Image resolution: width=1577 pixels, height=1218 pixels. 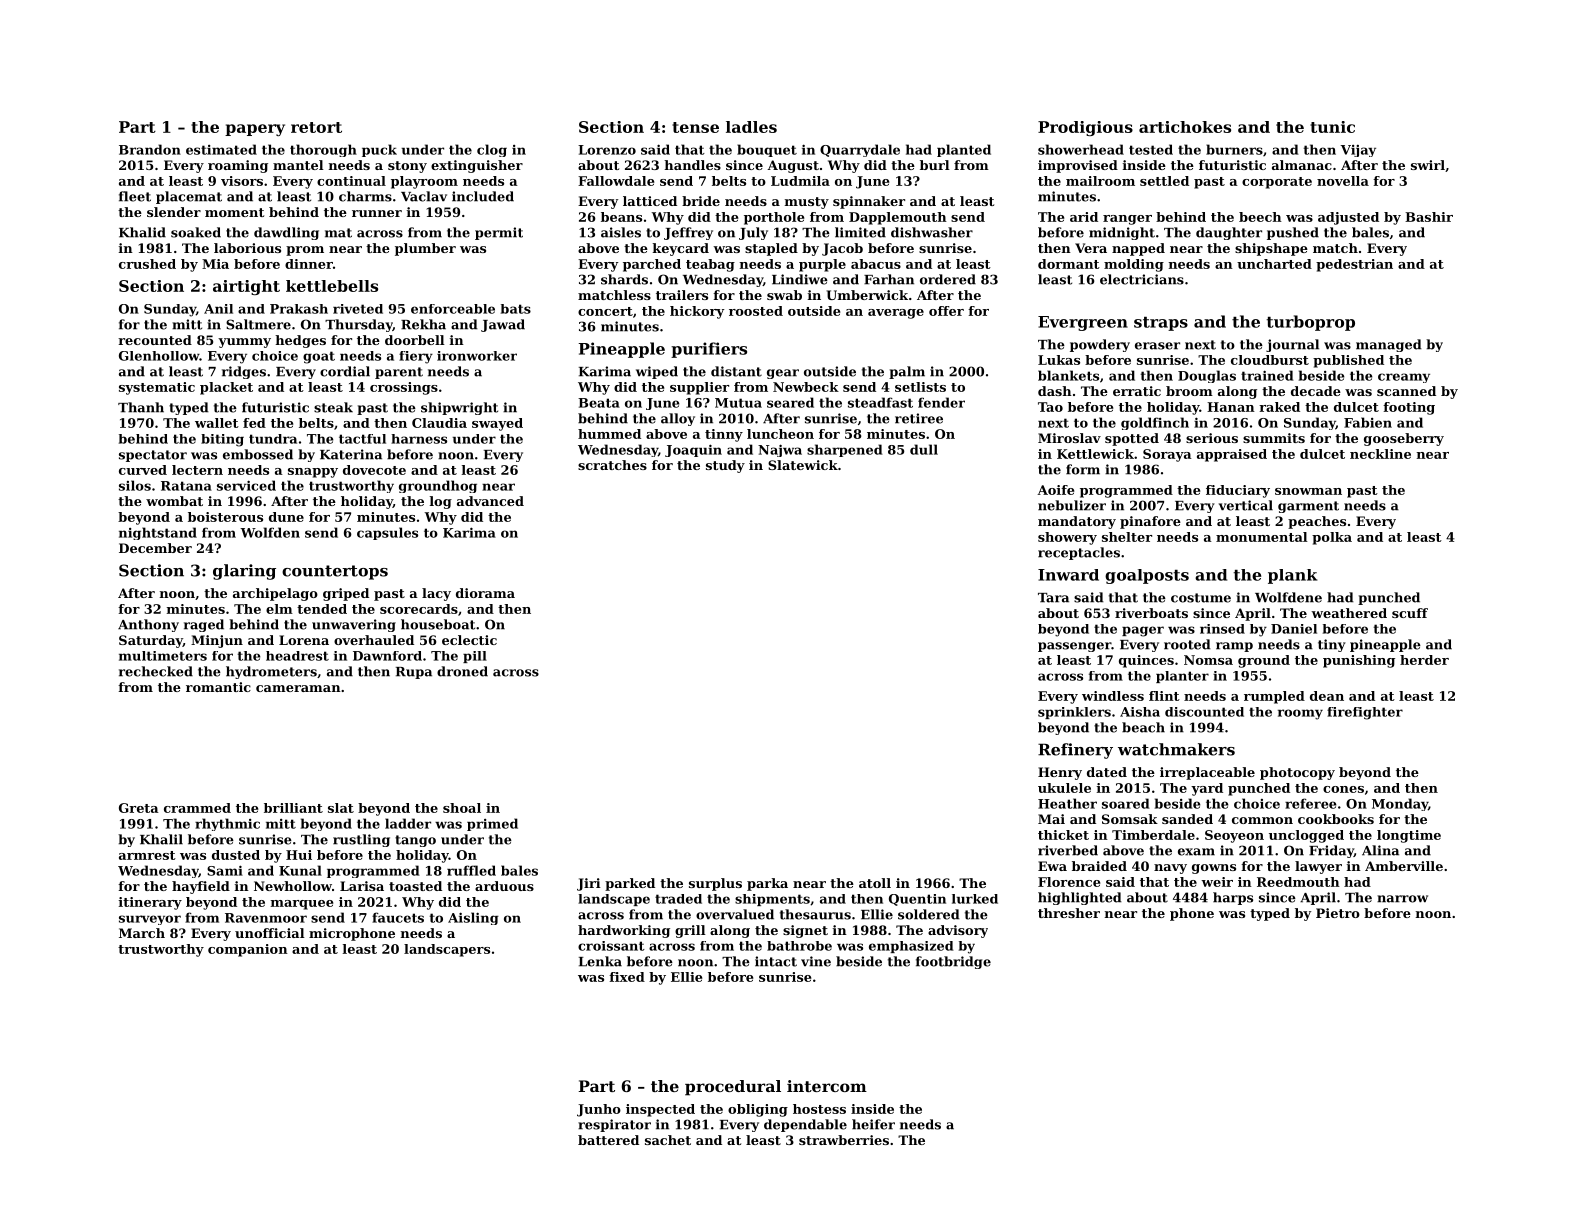 I want to click on arid, so click(x=1084, y=217).
